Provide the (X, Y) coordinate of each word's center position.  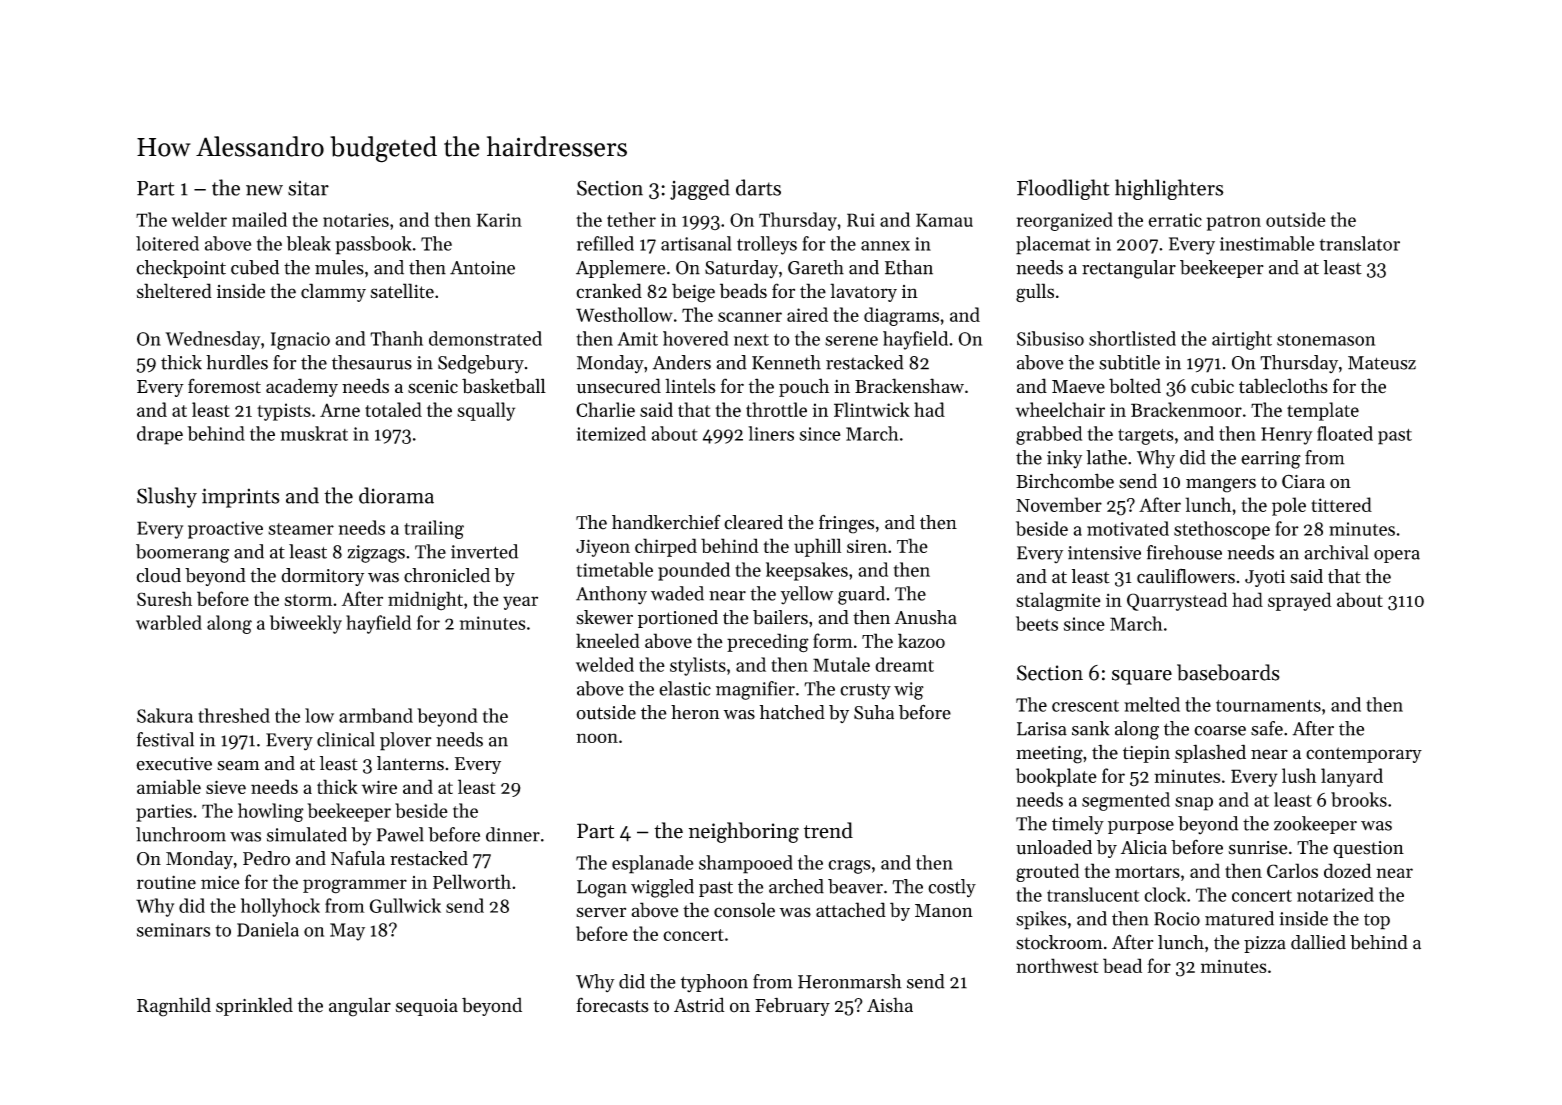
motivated (1128, 528)
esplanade (653, 864)
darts (758, 187)
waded (677, 593)
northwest (1057, 965)
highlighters (1169, 189)
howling (271, 812)
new (264, 190)
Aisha (890, 1005)
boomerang (183, 553)
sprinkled (254, 1006)
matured (1239, 918)
